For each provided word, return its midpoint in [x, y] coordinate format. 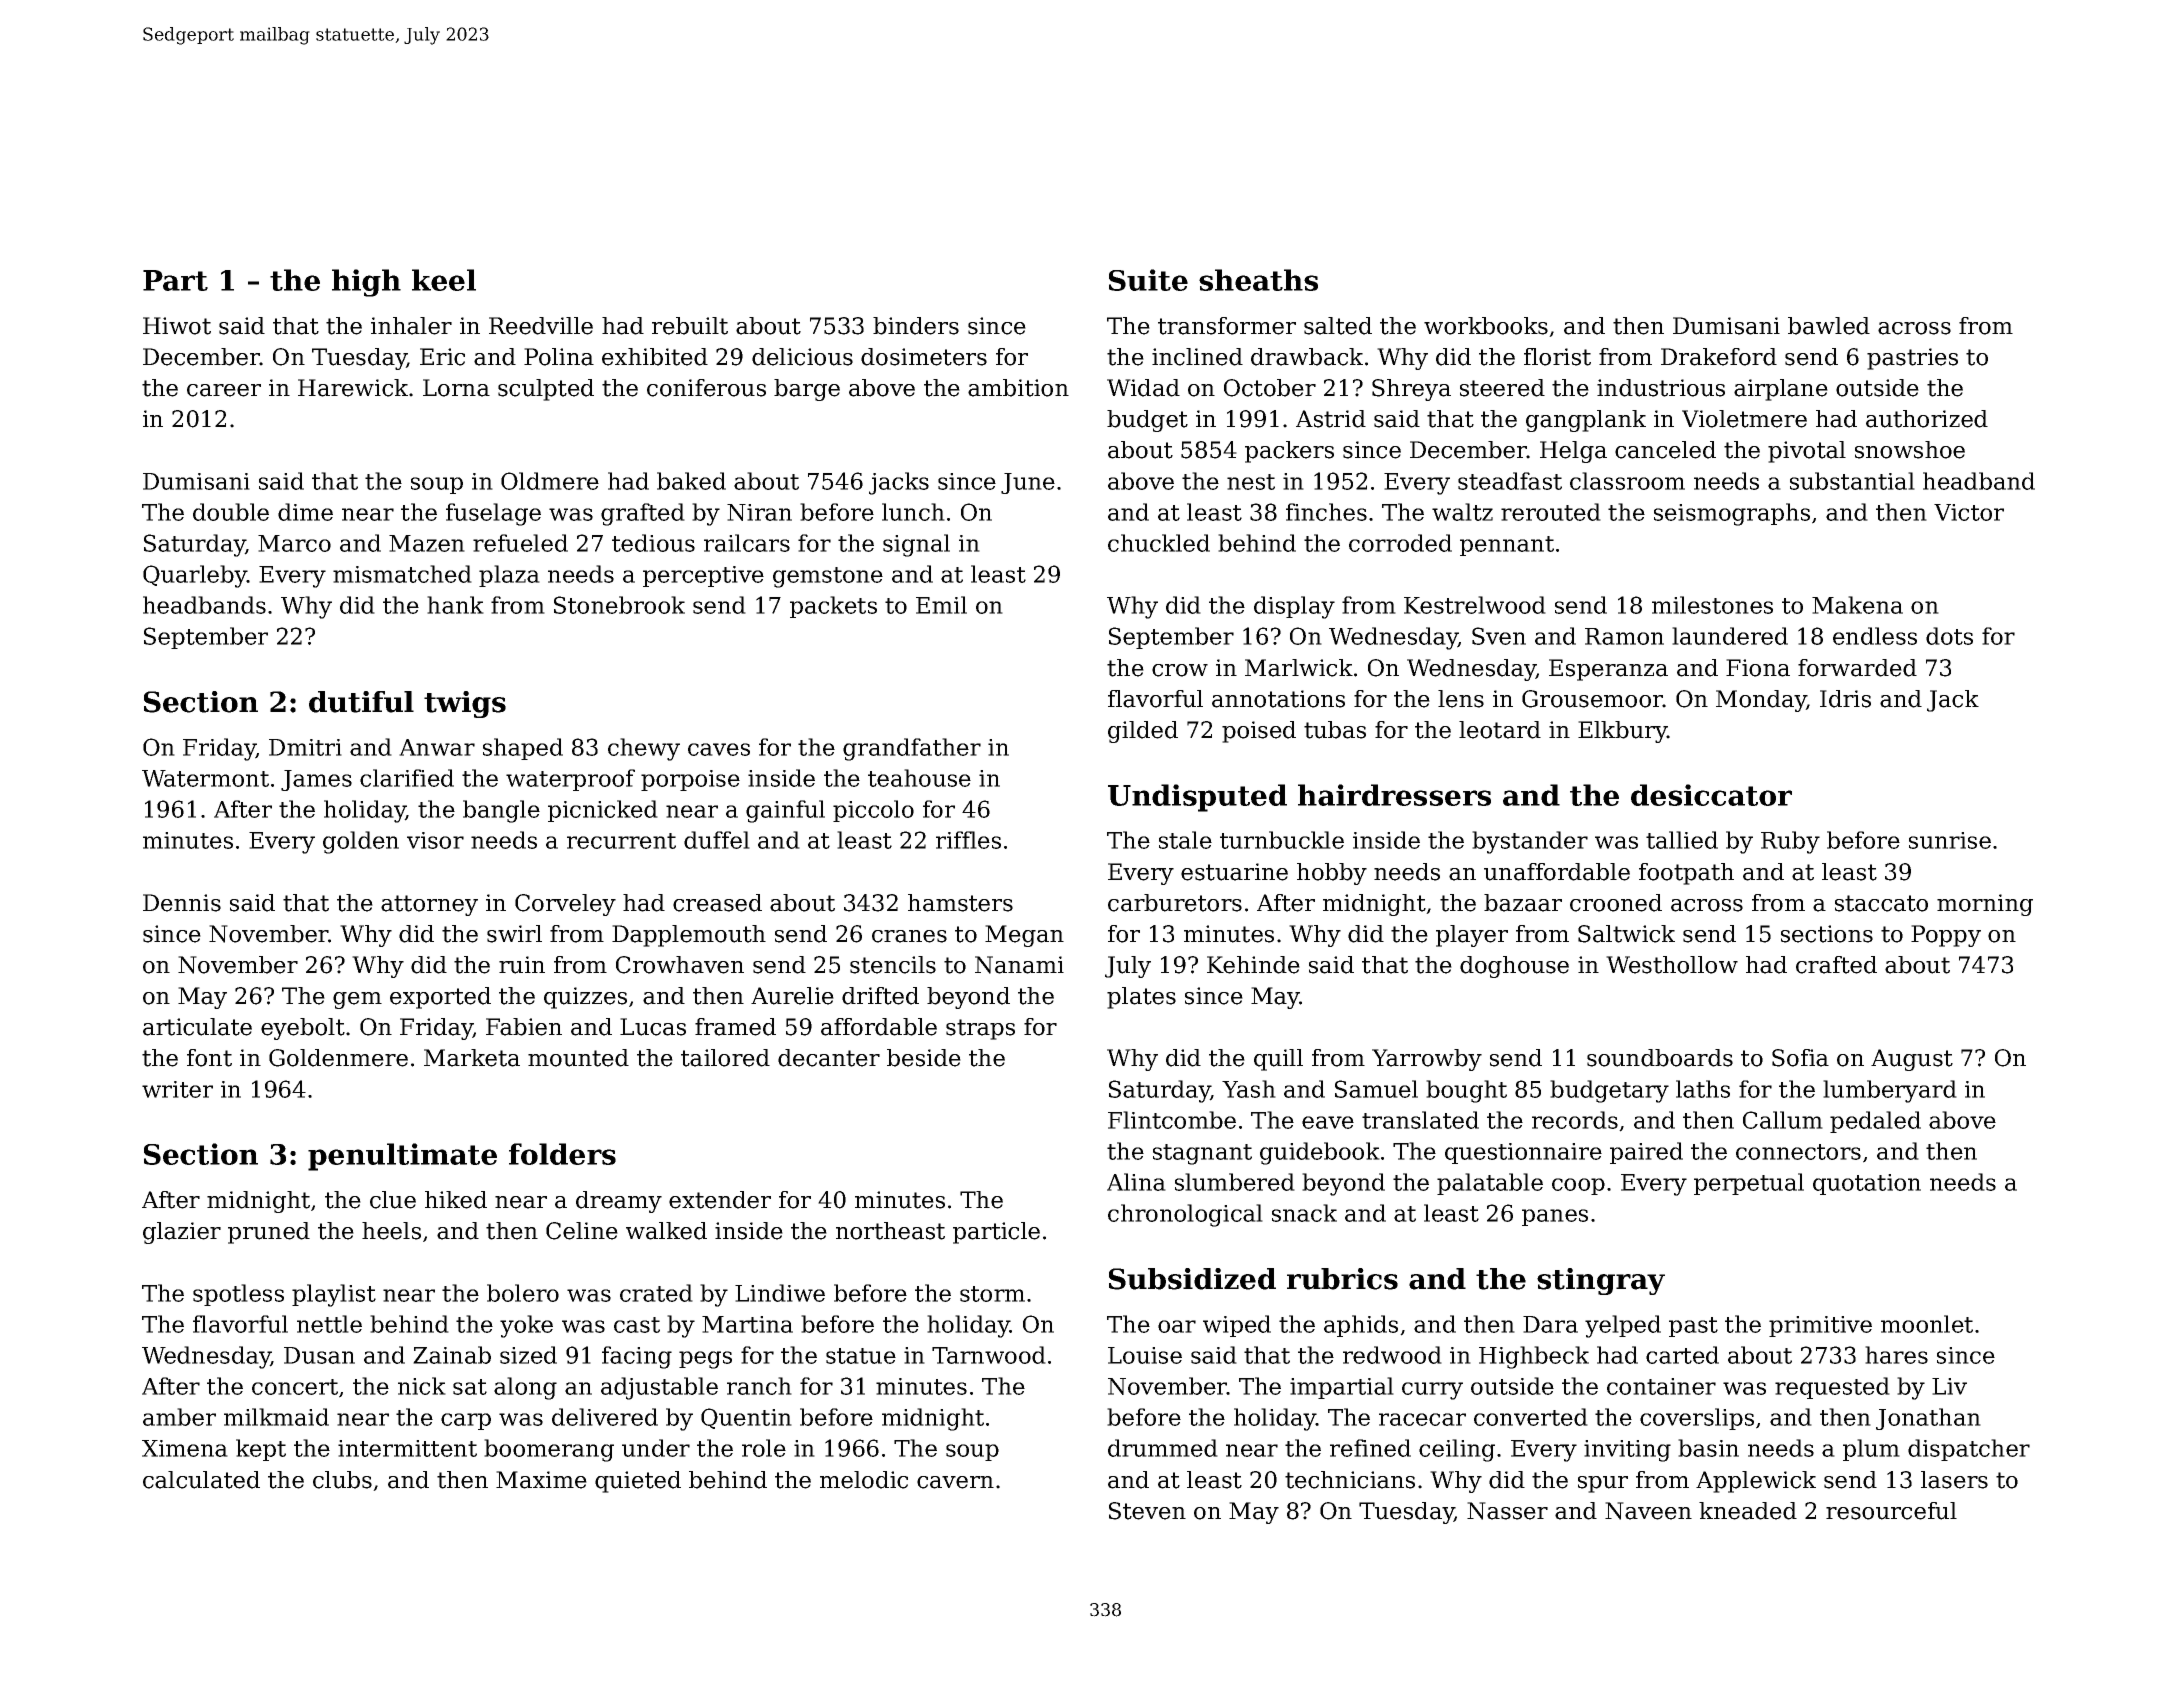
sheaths [1258, 280]
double [231, 512]
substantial [1852, 481]
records [1575, 1120]
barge [807, 390]
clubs [342, 1480]
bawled [1829, 326]
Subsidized [1192, 1279]
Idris [1845, 699]
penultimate [402, 1157]
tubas [1335, 730]
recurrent [621, 841]
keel [444, 280]
